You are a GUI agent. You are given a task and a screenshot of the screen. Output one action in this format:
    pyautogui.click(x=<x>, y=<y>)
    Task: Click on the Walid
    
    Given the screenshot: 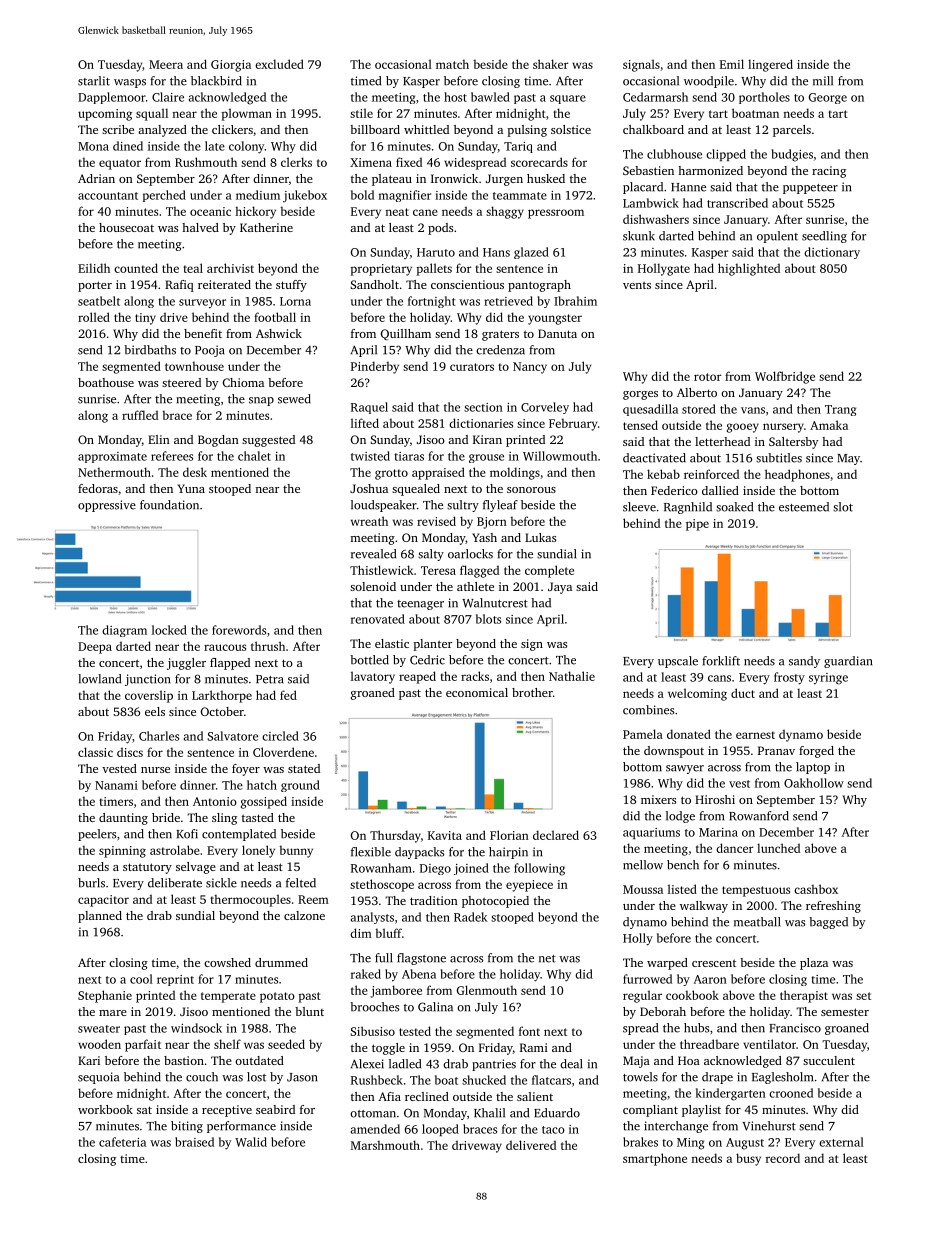 What is the action you would take?
    pyautogui.click(x=251, y=1142)
